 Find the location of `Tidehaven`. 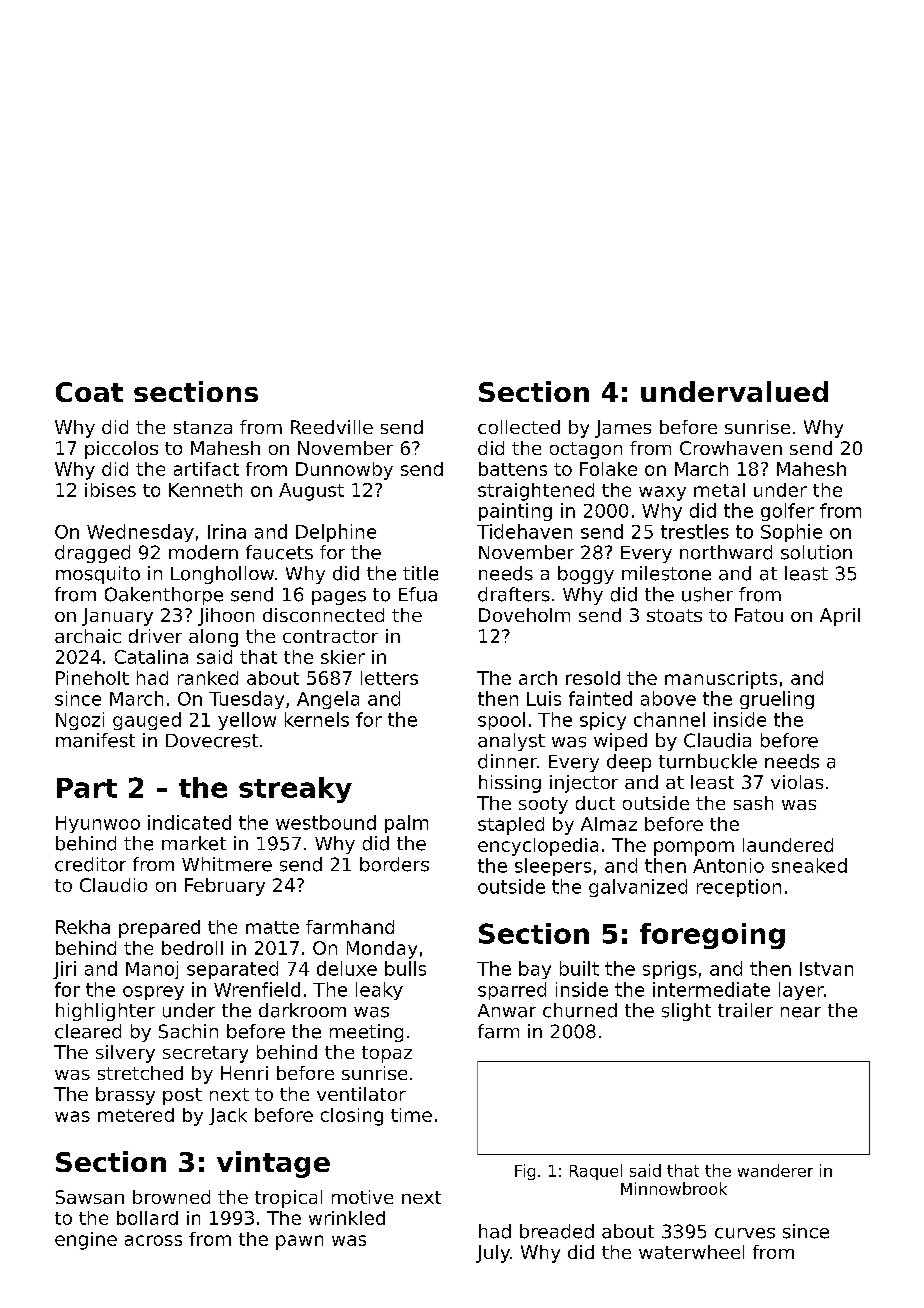

Tidehaven is located at coordinates (524, 531).
